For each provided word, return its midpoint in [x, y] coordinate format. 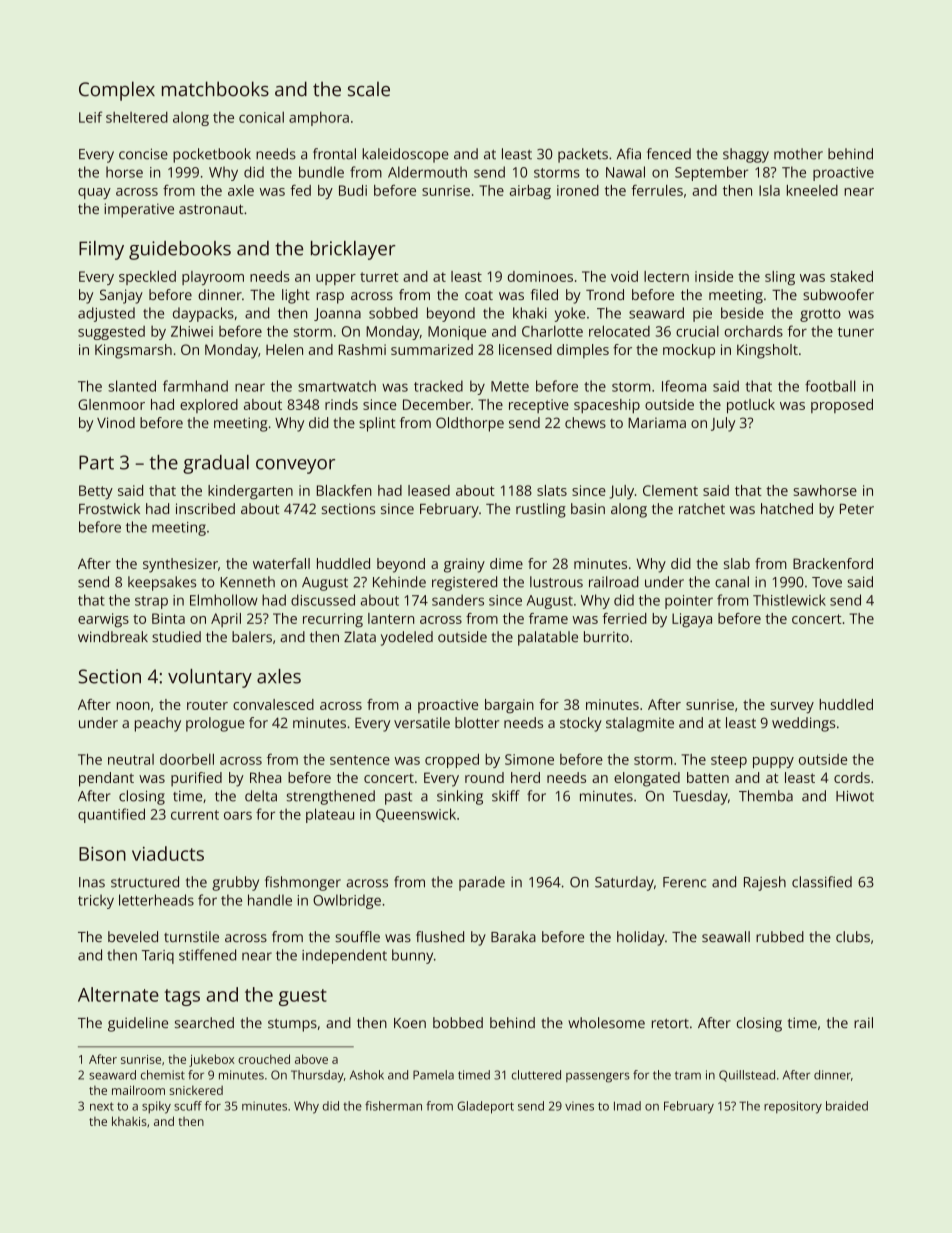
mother [798, 154]
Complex [117, 91]
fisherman [393, 1106]
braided [847, 1106]
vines [579, 1106]
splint [377, 424]
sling [780, 278]
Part [96, 462]
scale [369, 89]
